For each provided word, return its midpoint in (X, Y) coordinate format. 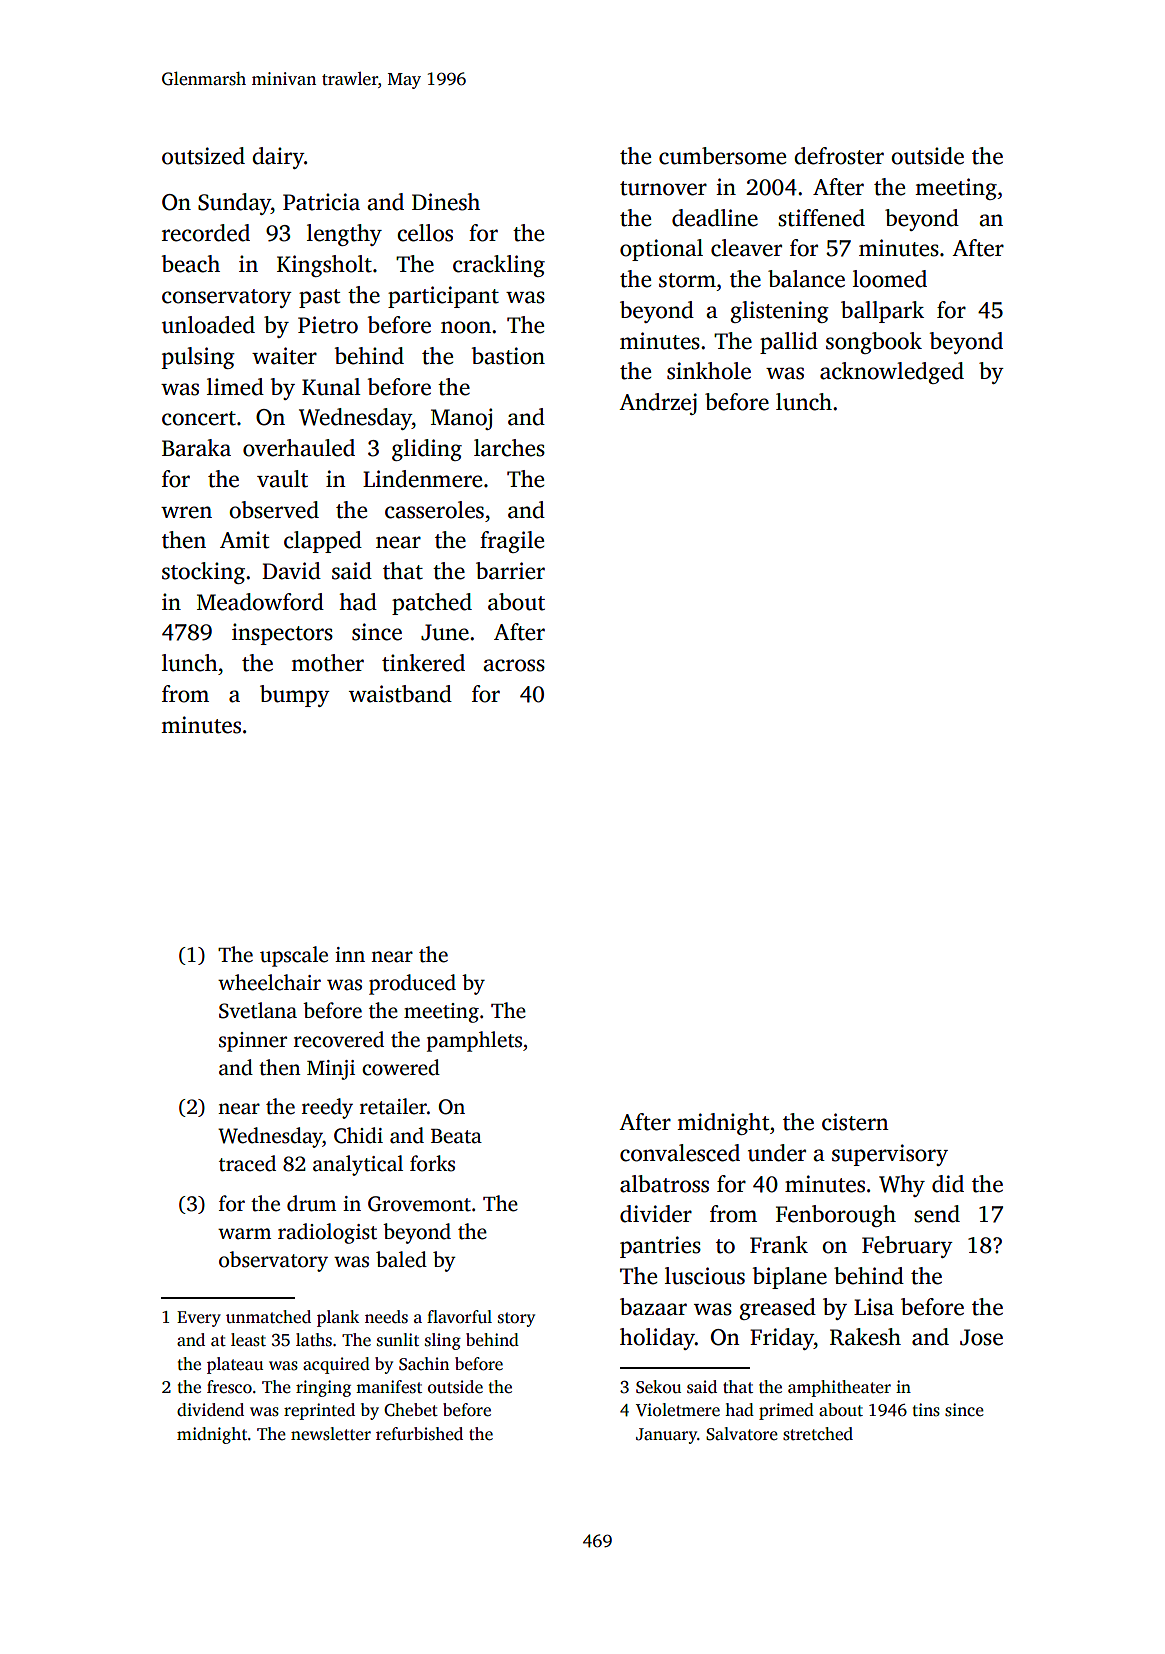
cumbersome (722, 156)
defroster (839, 156)
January (666, 1436)
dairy (278, 158)
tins (926, 1410)
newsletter (331, 1434)
